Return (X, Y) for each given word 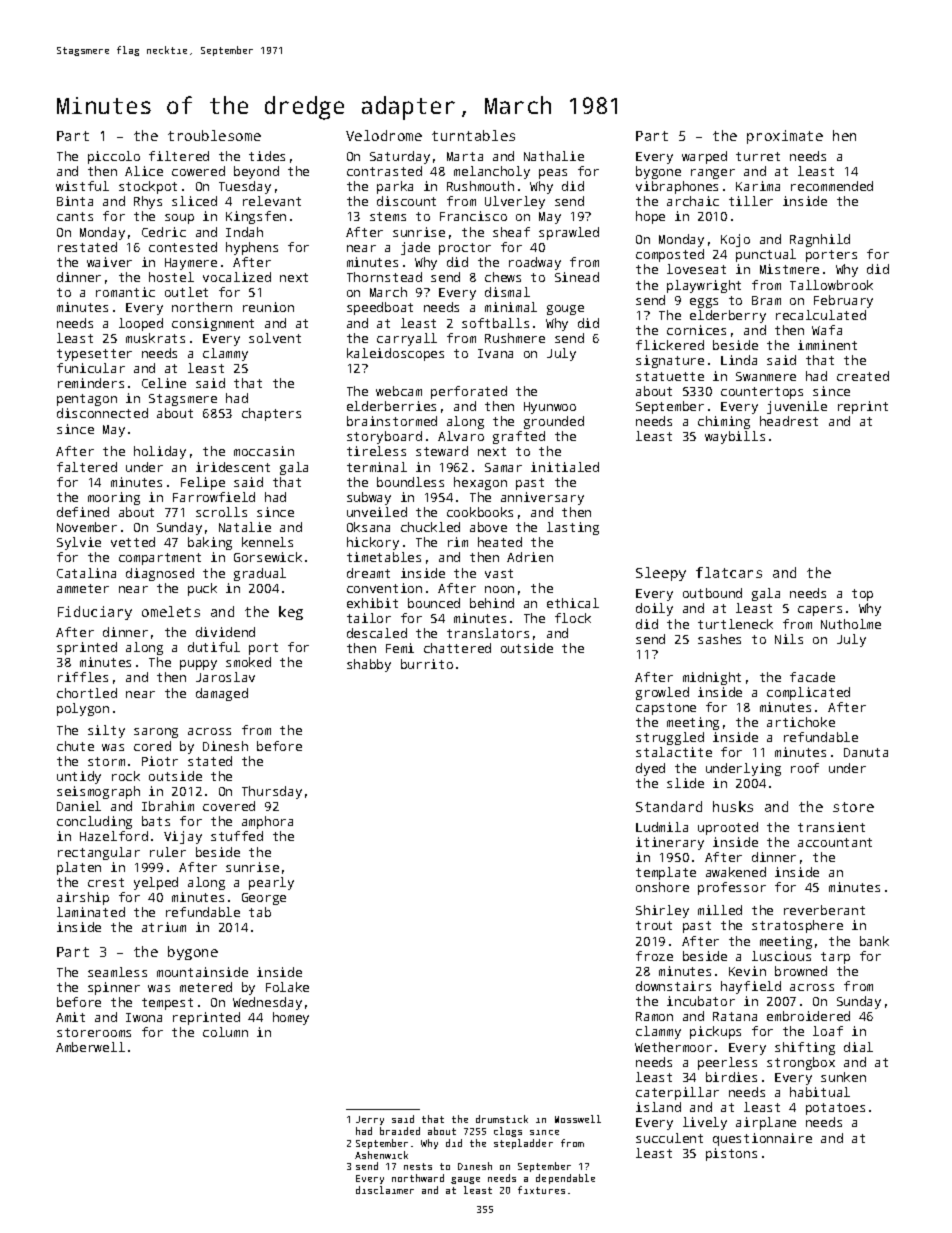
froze (654, 956)
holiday (160, 452)
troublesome (214, 135)
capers (820, 611)
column (225, 1032)
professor (732, 888)
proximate (785, 137)
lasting (573, 528)
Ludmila (662, 827)
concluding (94, 822)
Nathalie (554, 156)
